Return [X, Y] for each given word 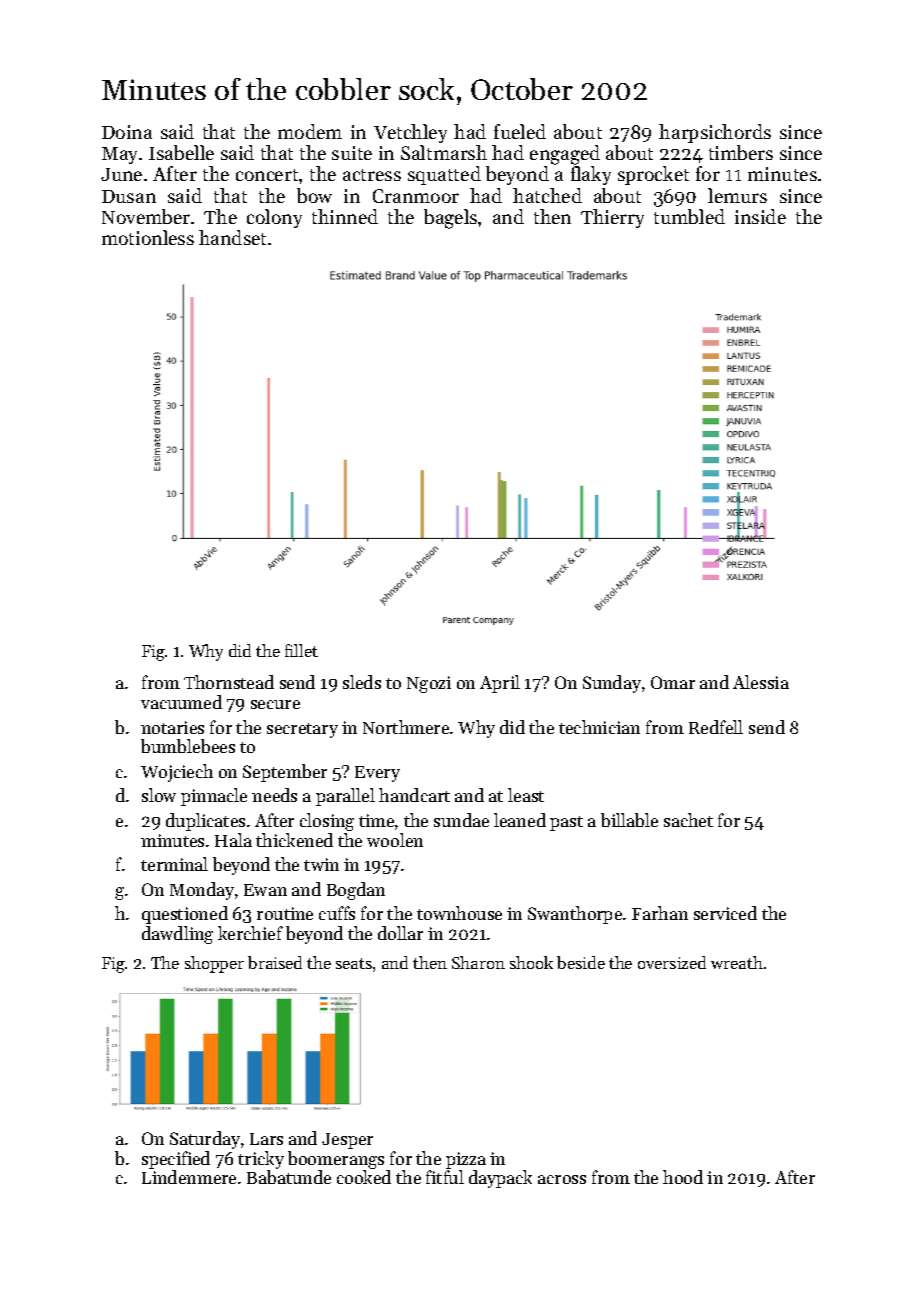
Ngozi [429, 684]
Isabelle [181, 152]
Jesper [347, 1141]
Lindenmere [189, 1177]
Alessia [761, 682]
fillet [301, 650]
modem [310, 131]
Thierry [612, 218]
